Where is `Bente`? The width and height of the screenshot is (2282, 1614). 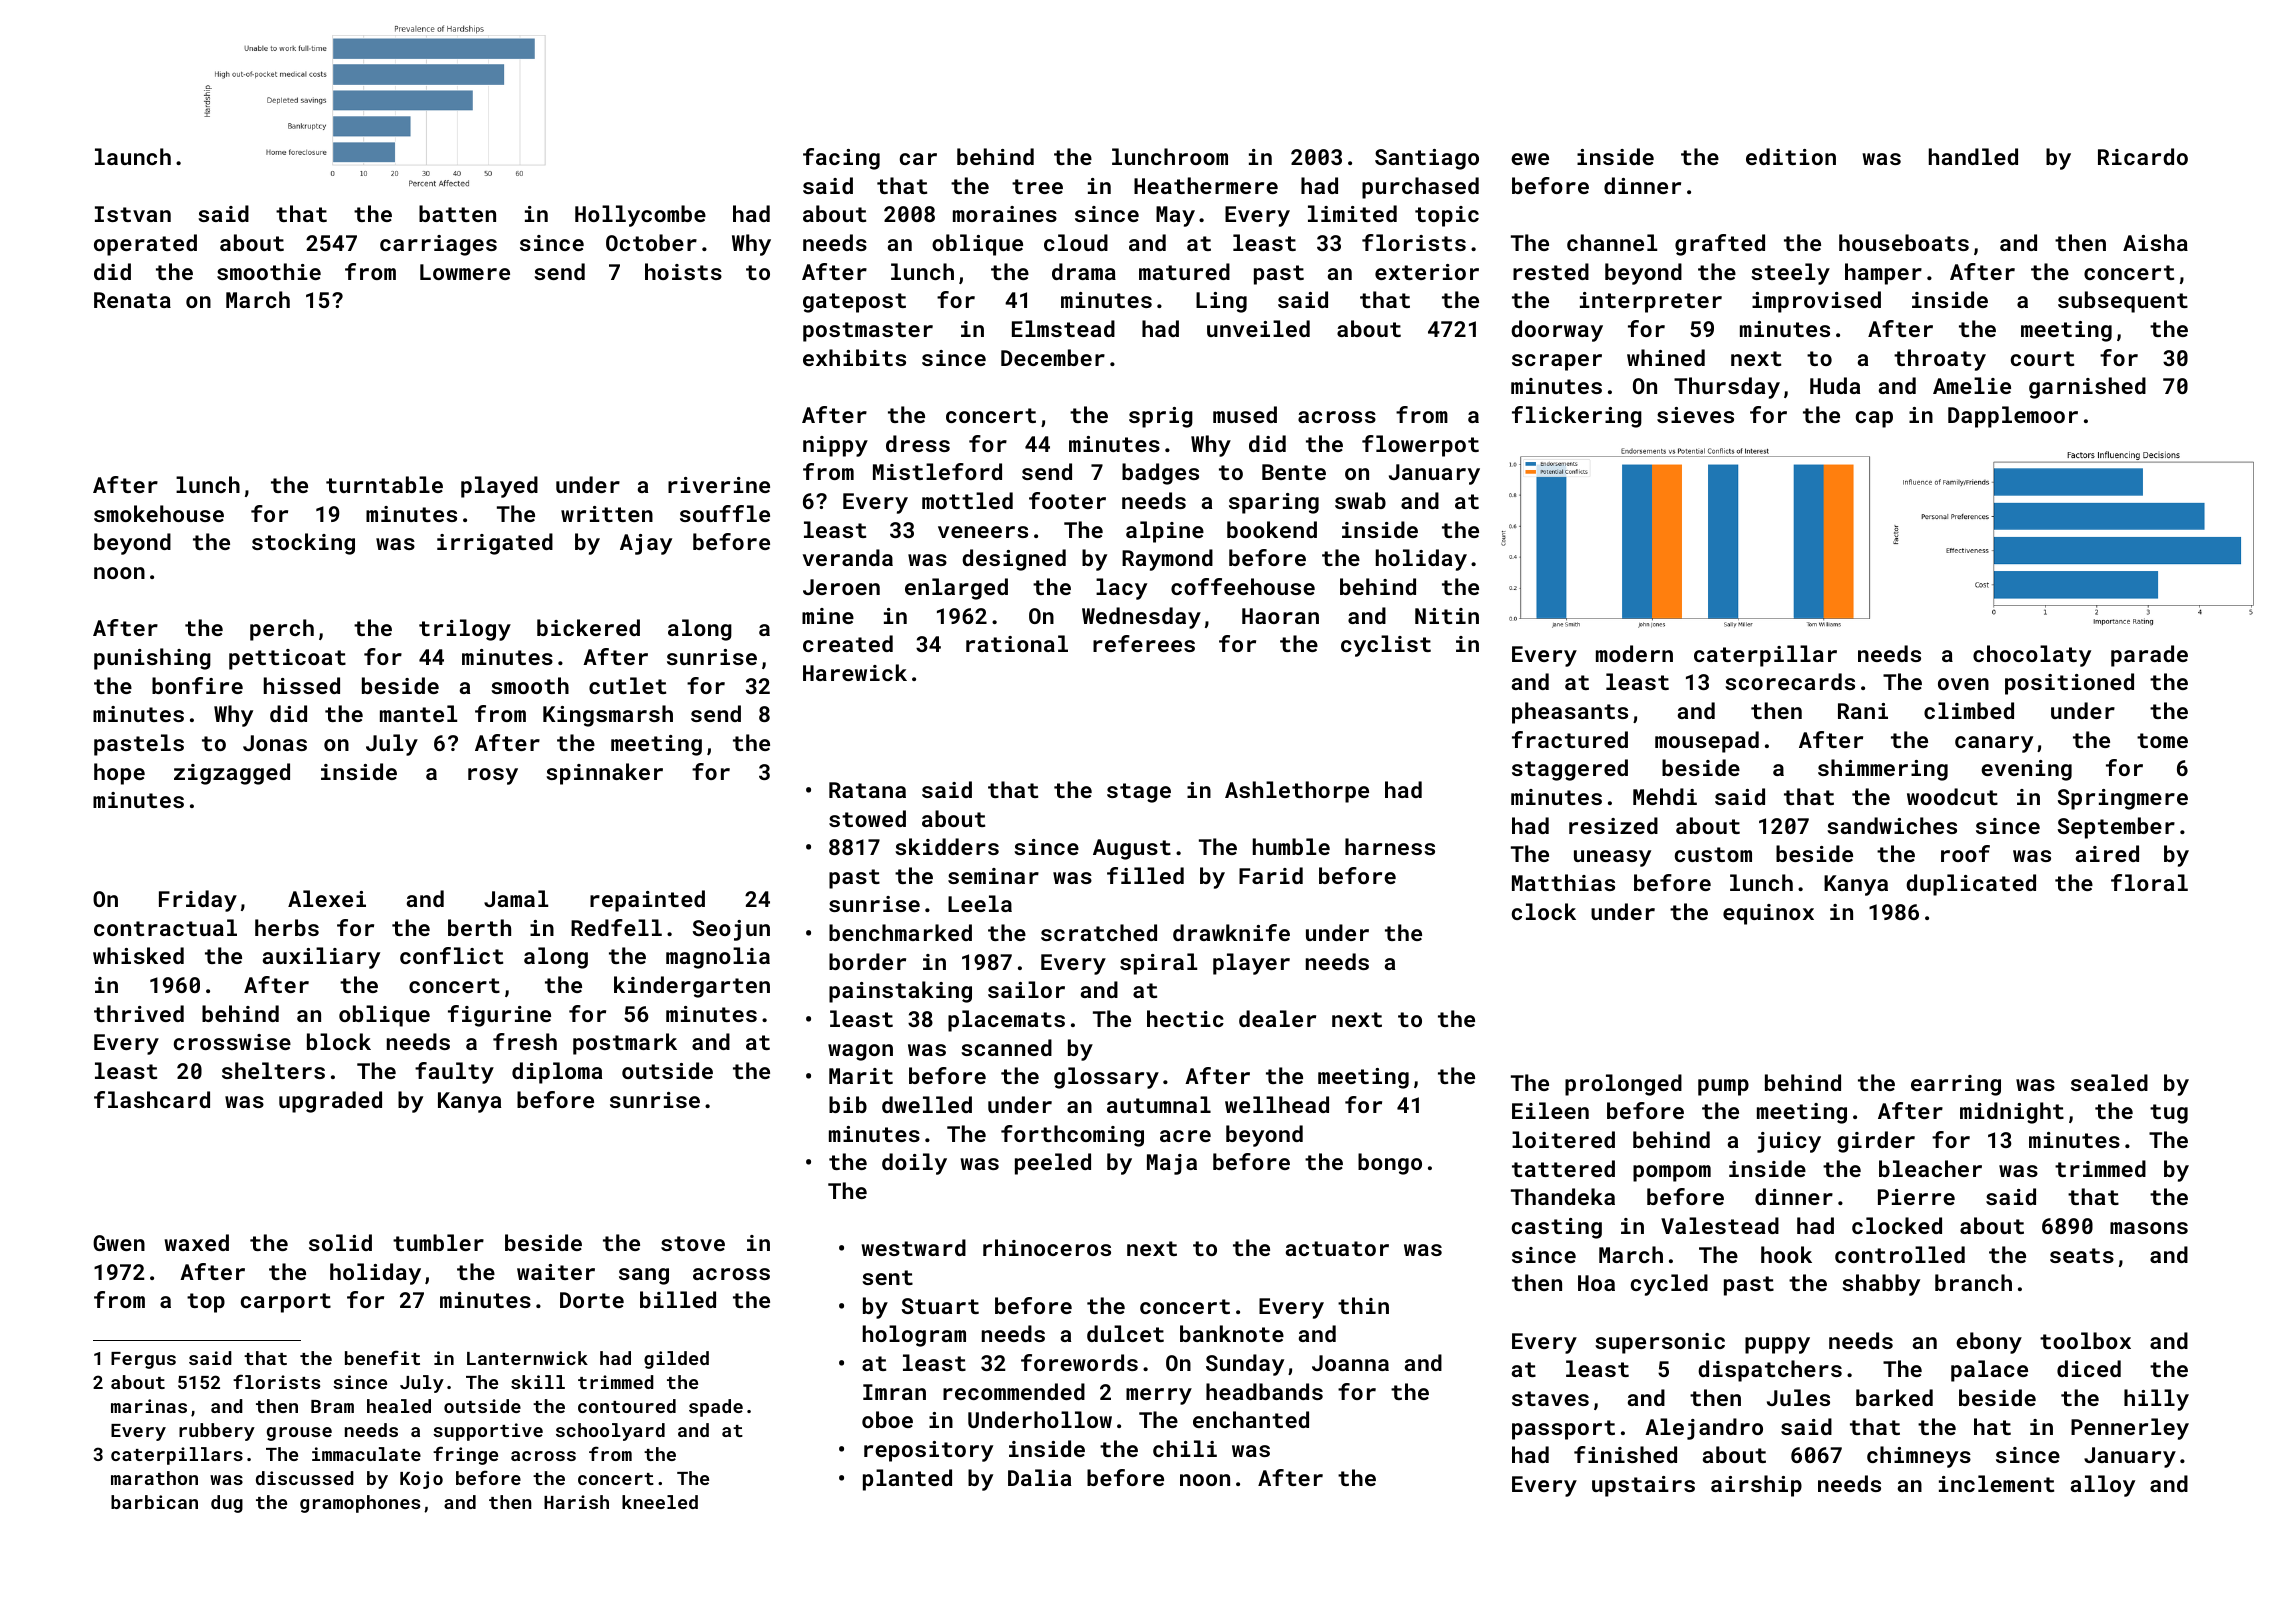 Bente is located at coordinates (1294, 472).
